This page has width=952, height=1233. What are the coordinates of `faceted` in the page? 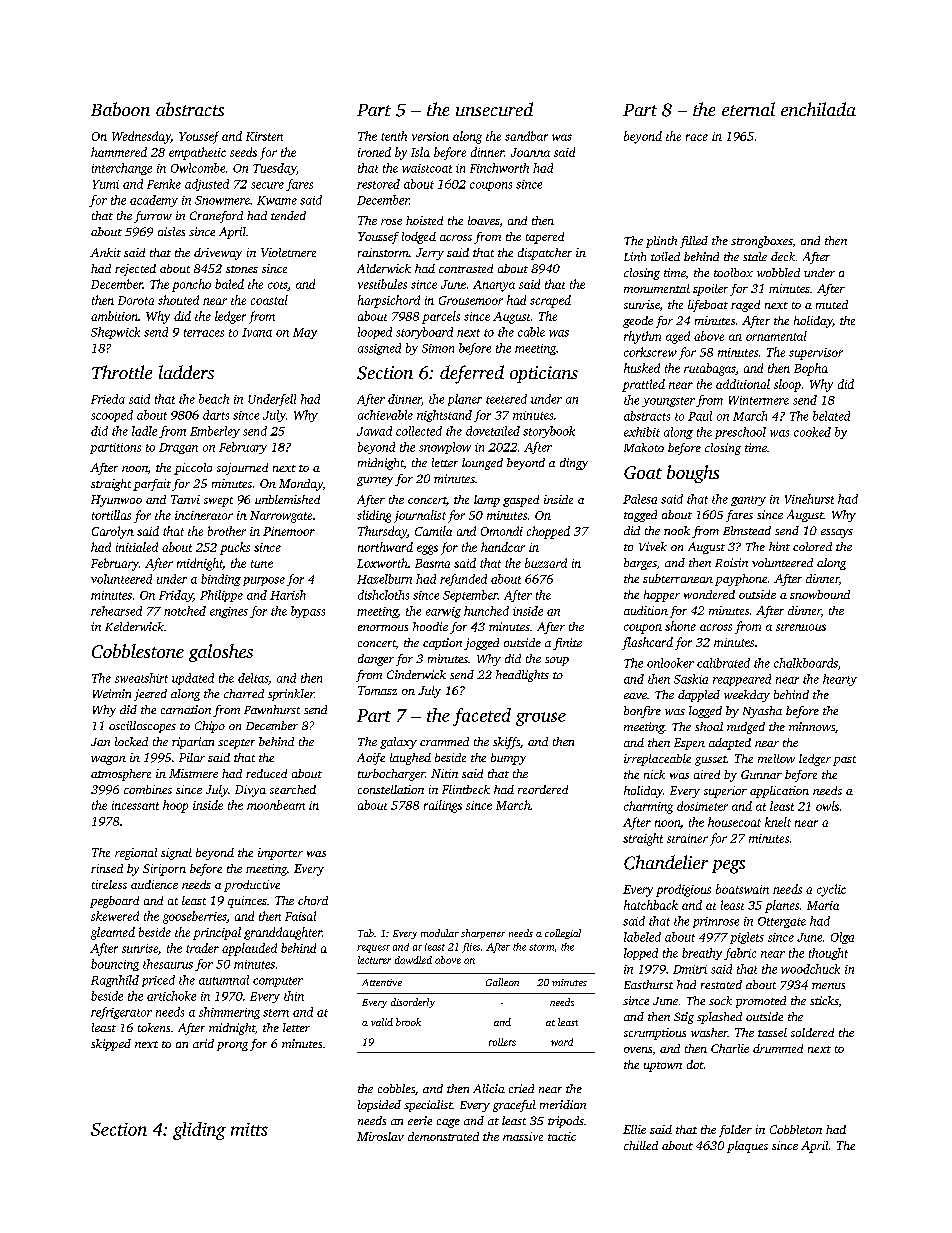 It's located at (482, 717).
